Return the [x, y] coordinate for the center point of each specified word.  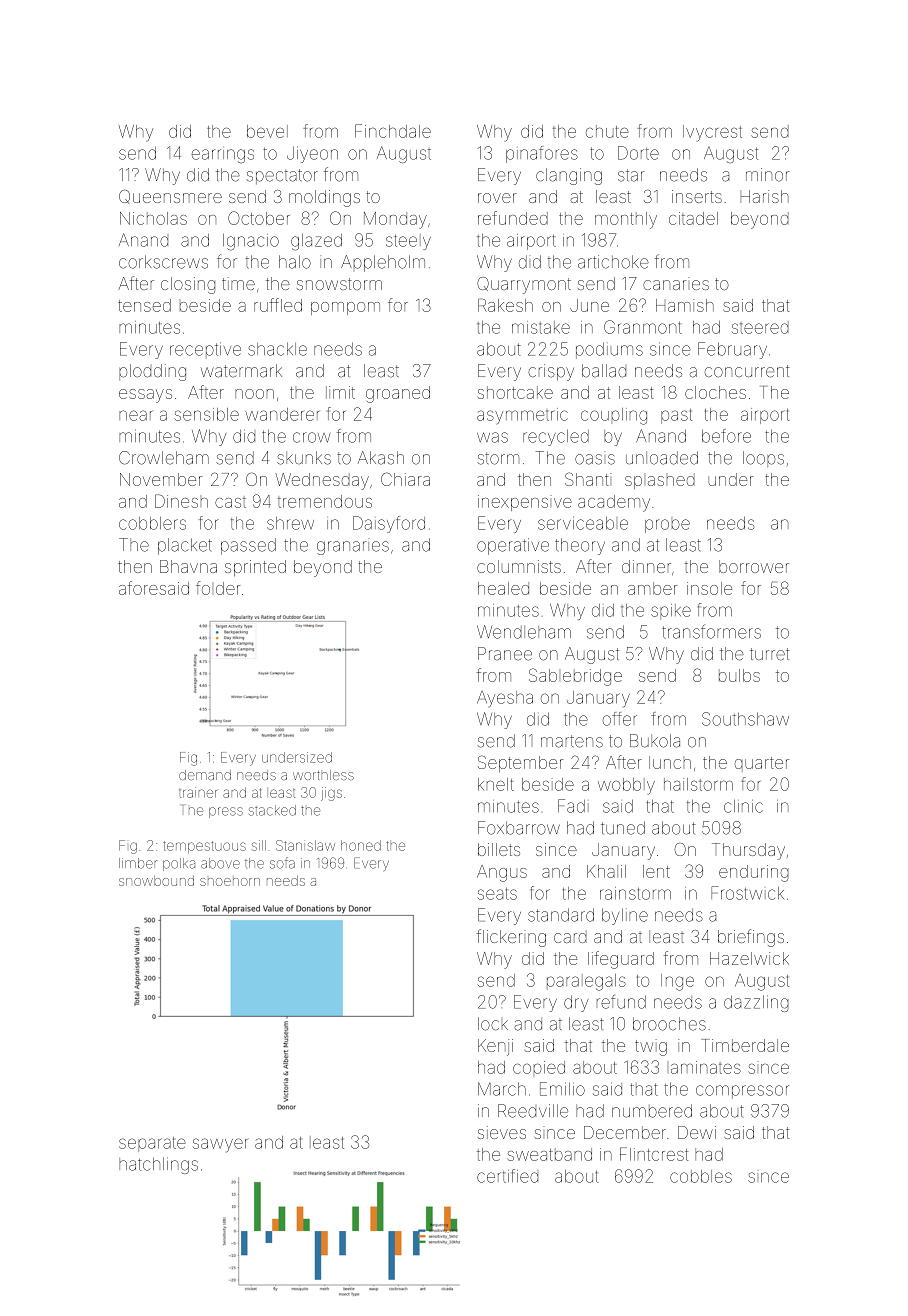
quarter [762, 764]
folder [218, 588]
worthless [323, 775]
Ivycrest [712, 133]
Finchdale [393, 131]
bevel [267, 131]
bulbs [739, 675]
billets [499, 849]
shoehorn [230, 882]
